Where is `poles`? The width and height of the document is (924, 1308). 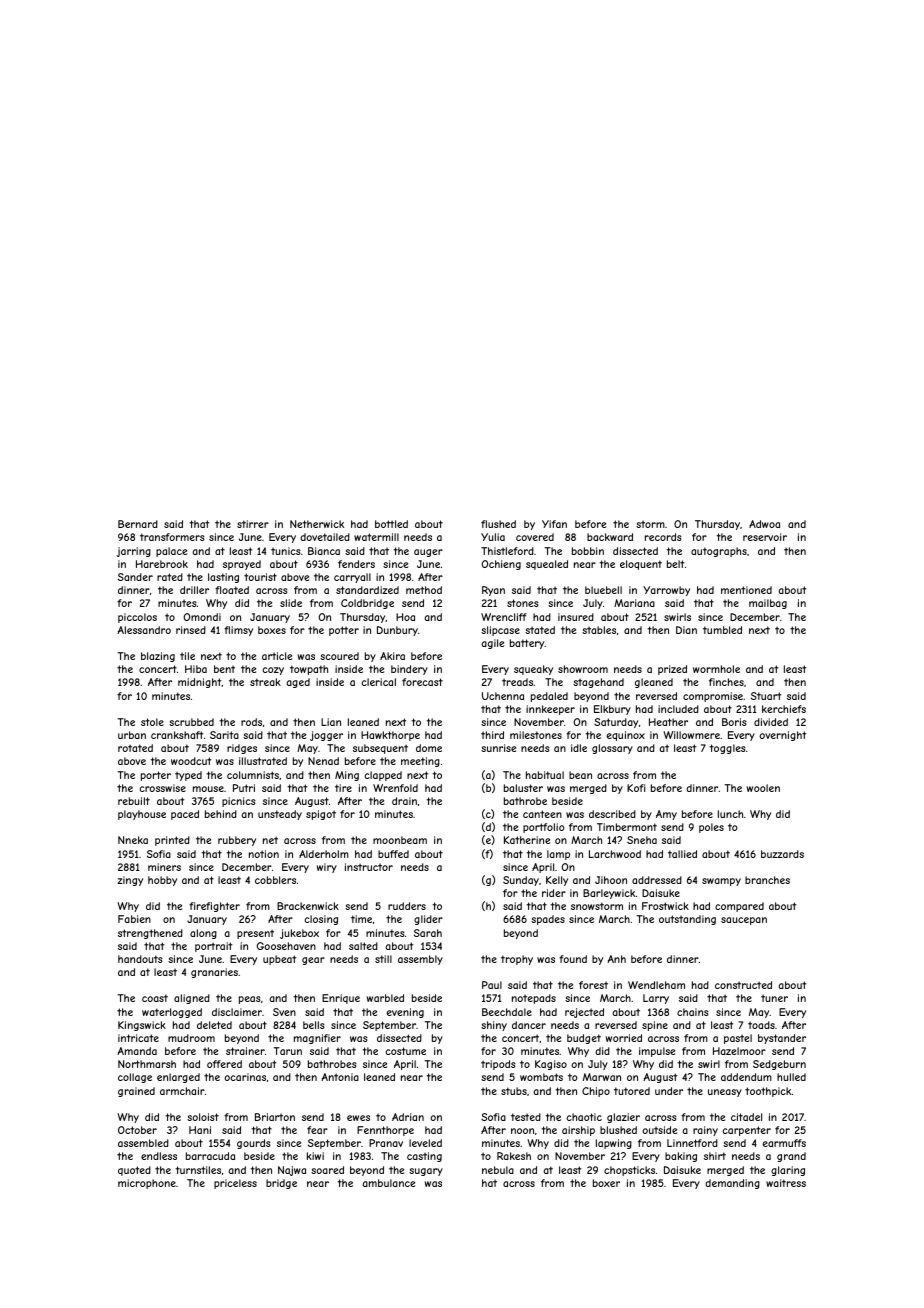 poles is located at coordinates (711, 828).
